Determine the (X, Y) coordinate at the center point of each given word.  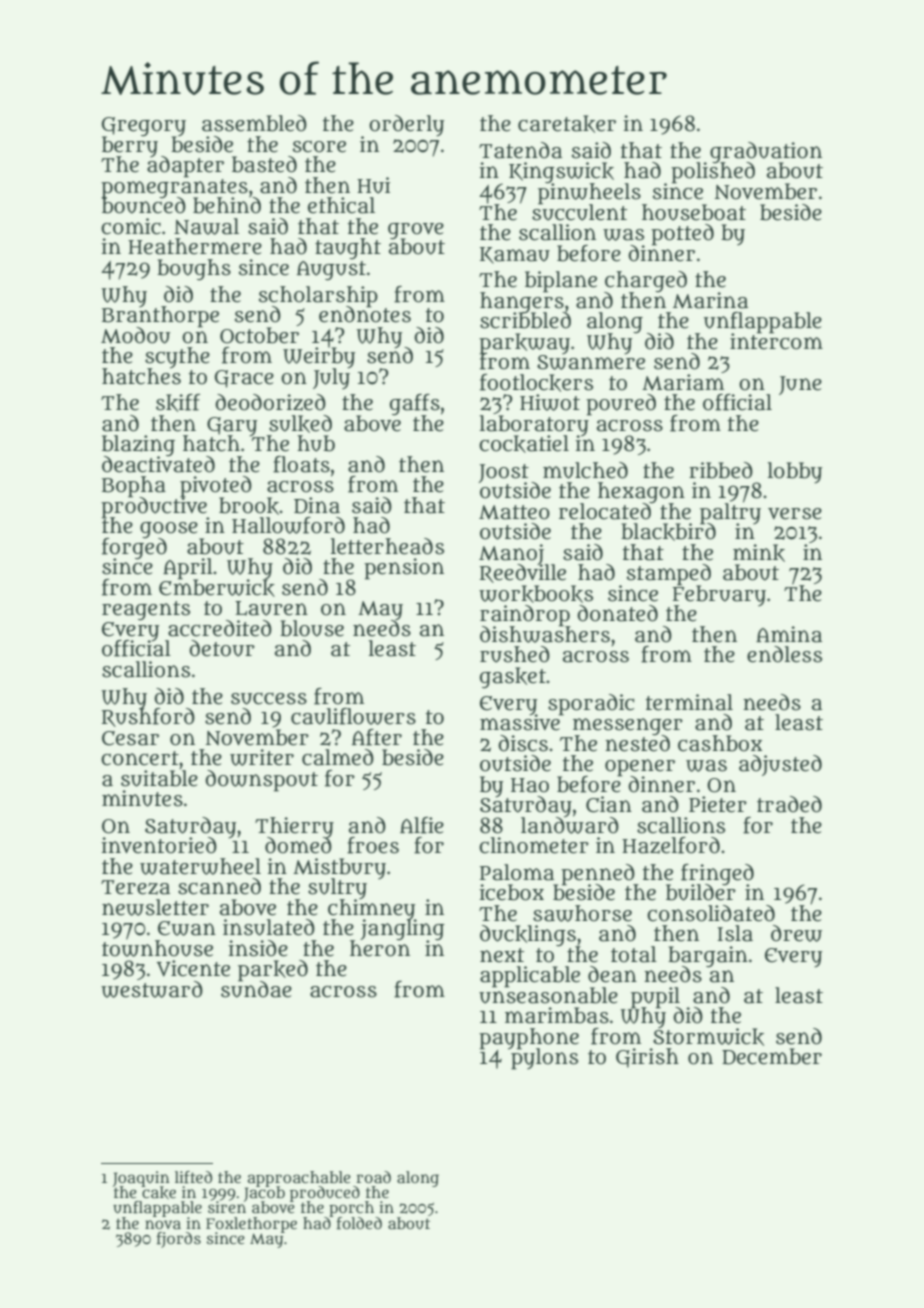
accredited (220, 628)
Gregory (144, 126)
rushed (515, 654)
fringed (717, 874)
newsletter (155, 907)
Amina (789, 634)
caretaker (567, 124)
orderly (406, 126)
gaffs (415, 404)
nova (163, 1224)
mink (759, 553)
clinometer (534, 845)
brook (249, 506)
